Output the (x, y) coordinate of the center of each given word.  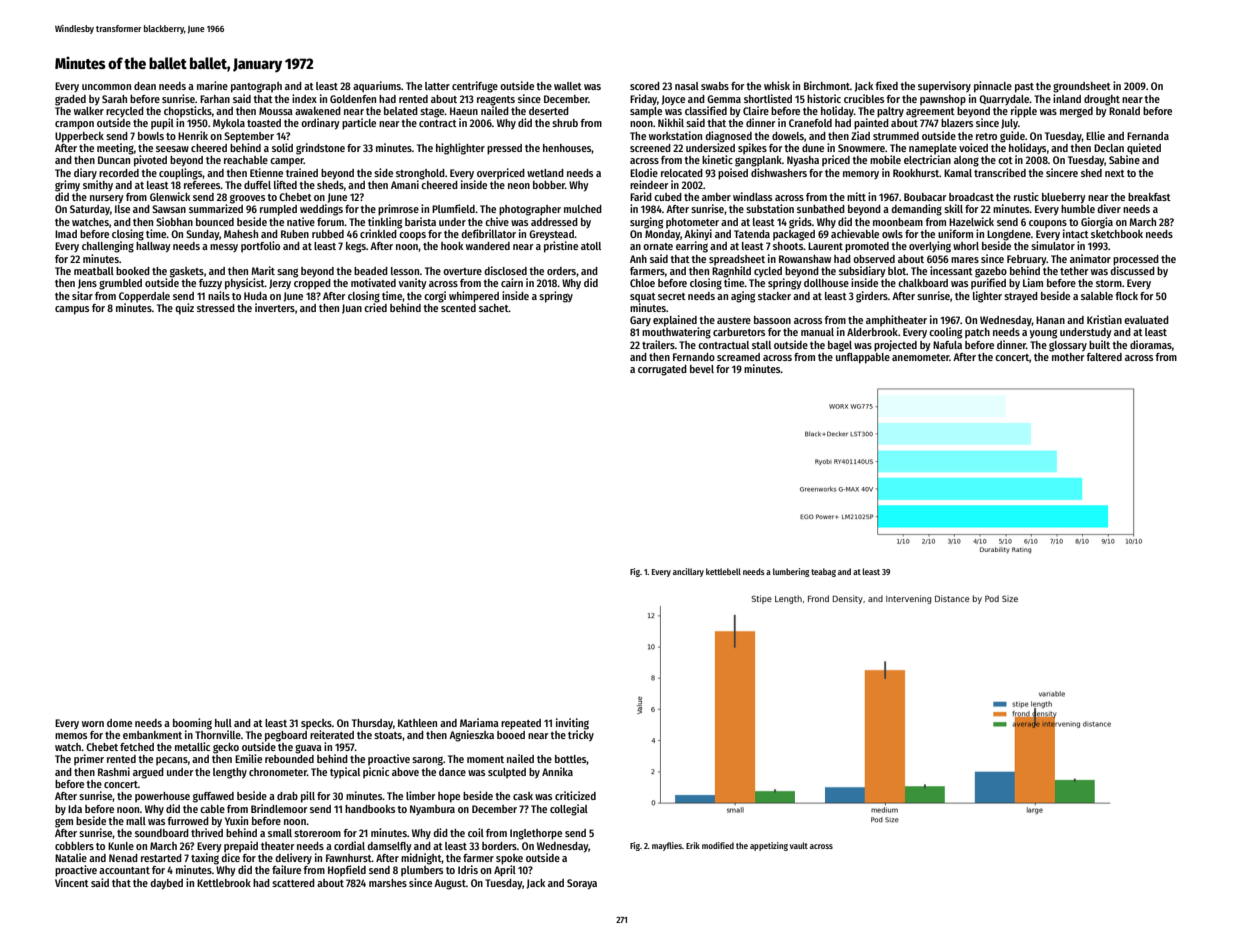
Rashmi (114, 771)
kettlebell (723, 571)
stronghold (420, 174)
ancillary (688, 572)
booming (192, 724)
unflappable (863, 358)
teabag (823, 572)
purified (988, 283)
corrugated (662, 370)
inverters (275, 307)
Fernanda (1148, 136)
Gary (640, 321)
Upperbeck (79, 137)
